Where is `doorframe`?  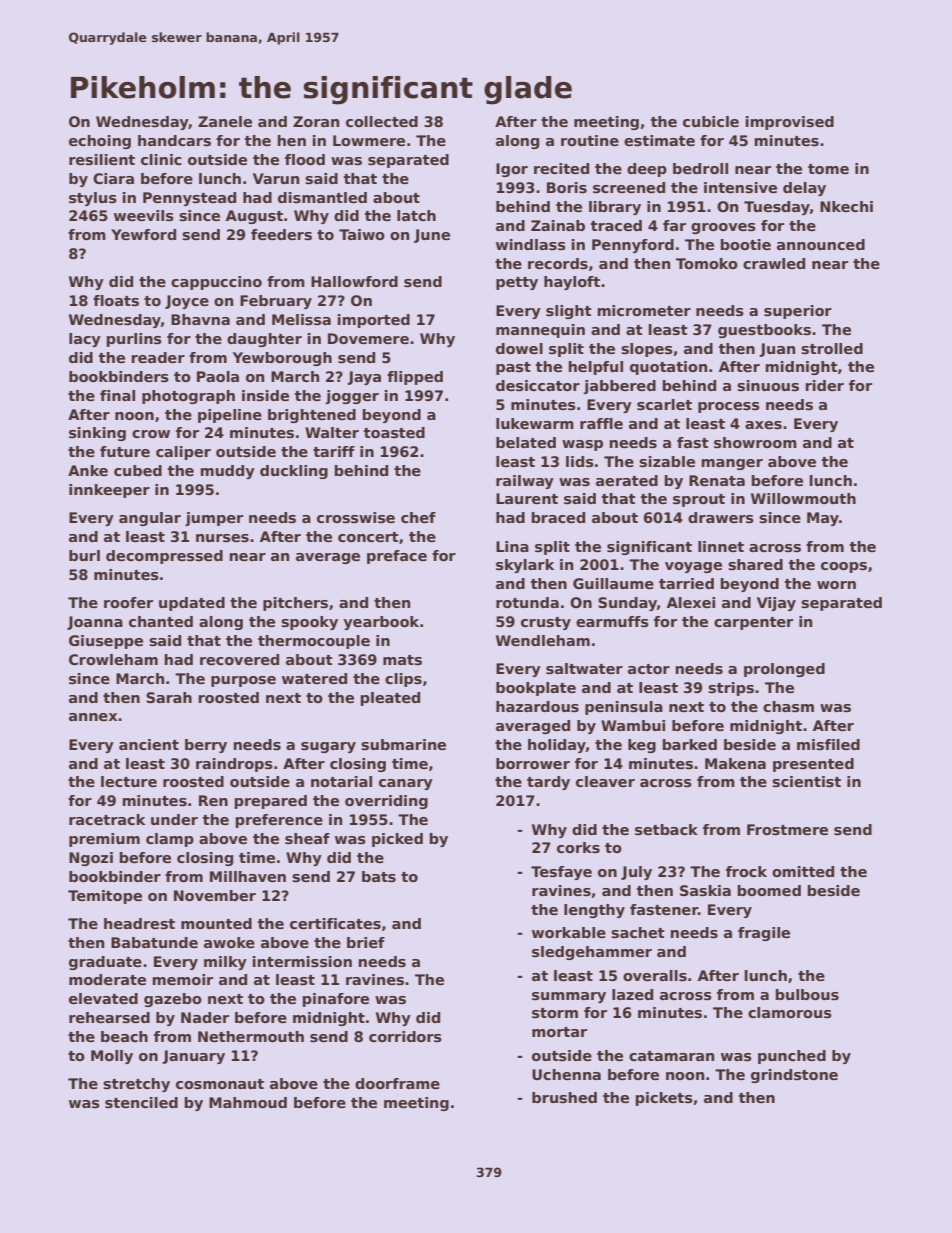
doorframe is located at coordinates (397, 1083).
